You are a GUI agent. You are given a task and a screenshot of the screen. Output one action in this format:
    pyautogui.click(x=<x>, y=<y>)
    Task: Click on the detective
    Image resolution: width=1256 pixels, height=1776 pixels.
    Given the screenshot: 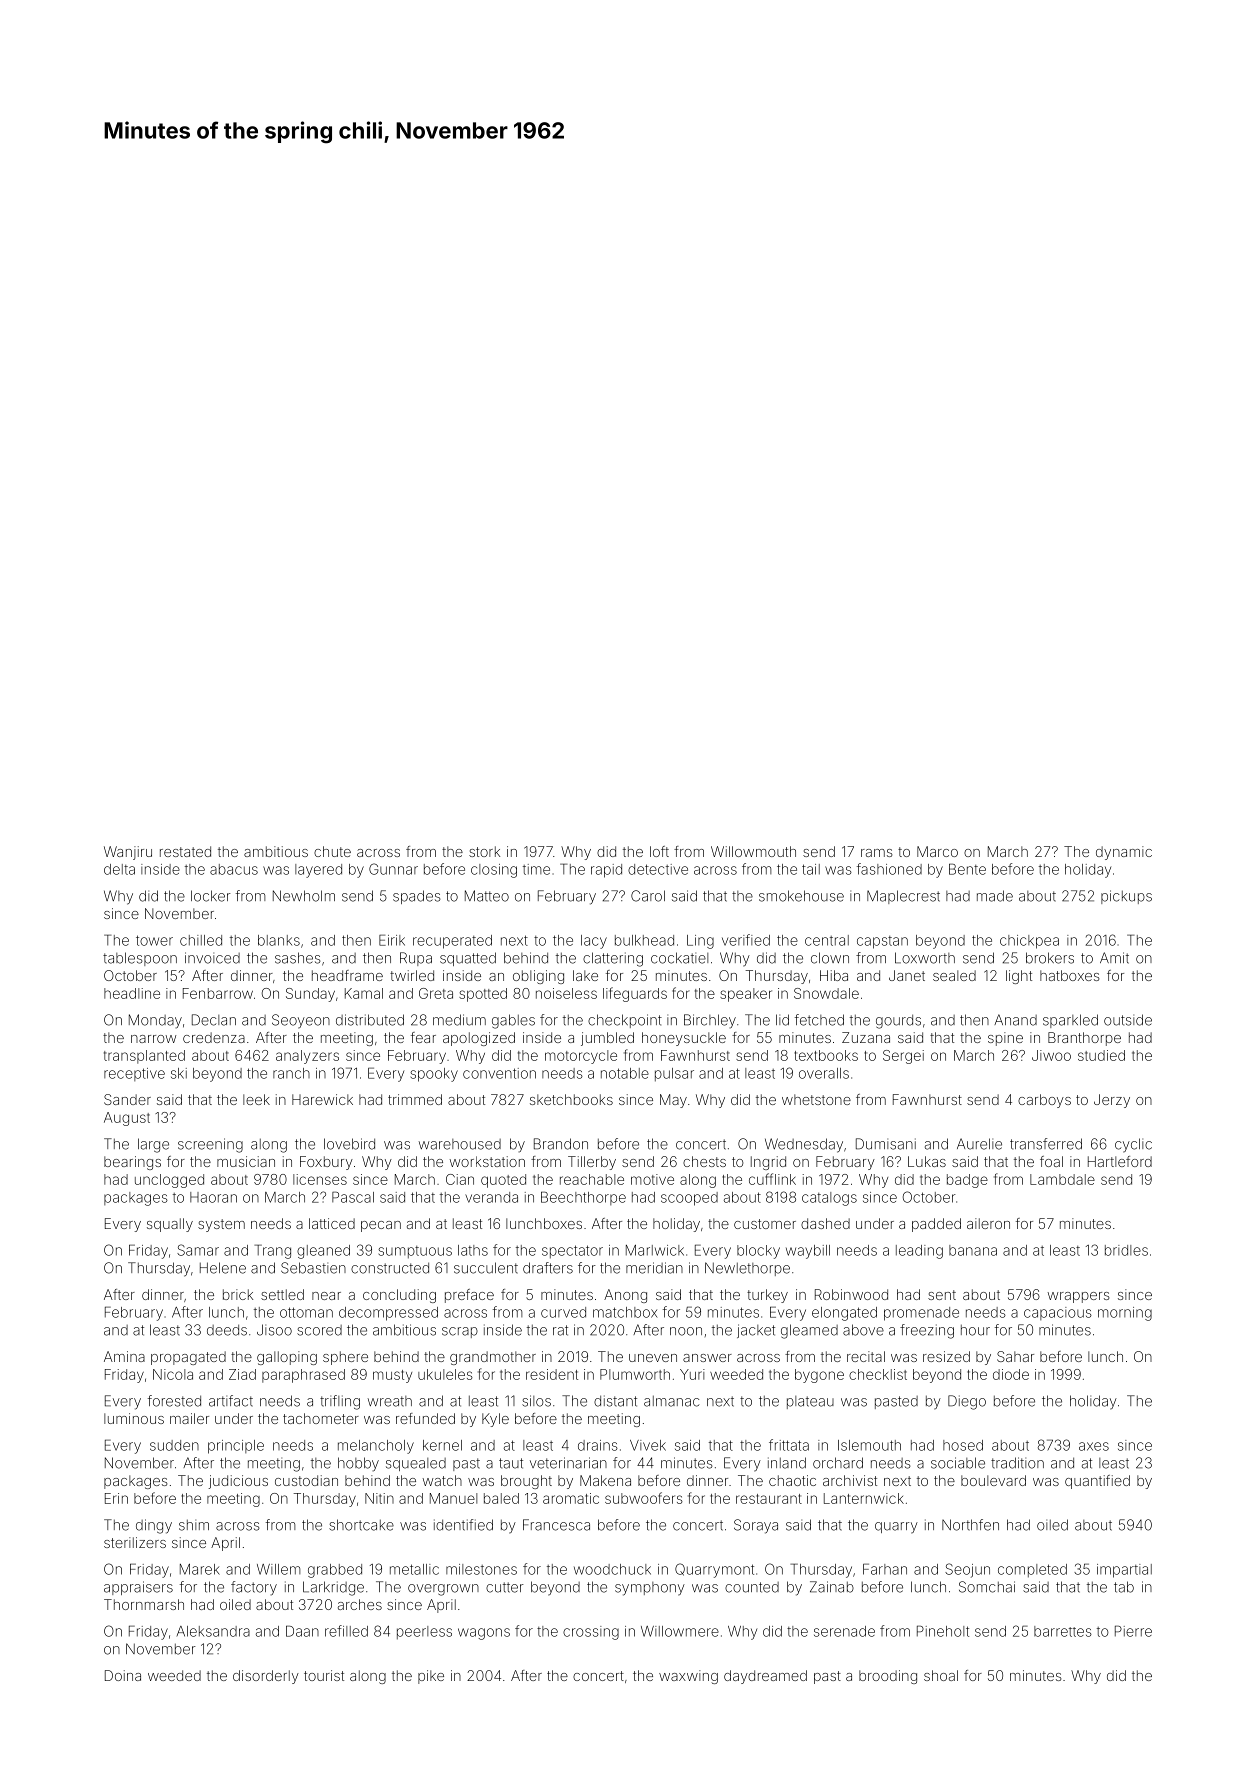 What is the action you would take?
    pyautogui.click(x=658, y=869)
